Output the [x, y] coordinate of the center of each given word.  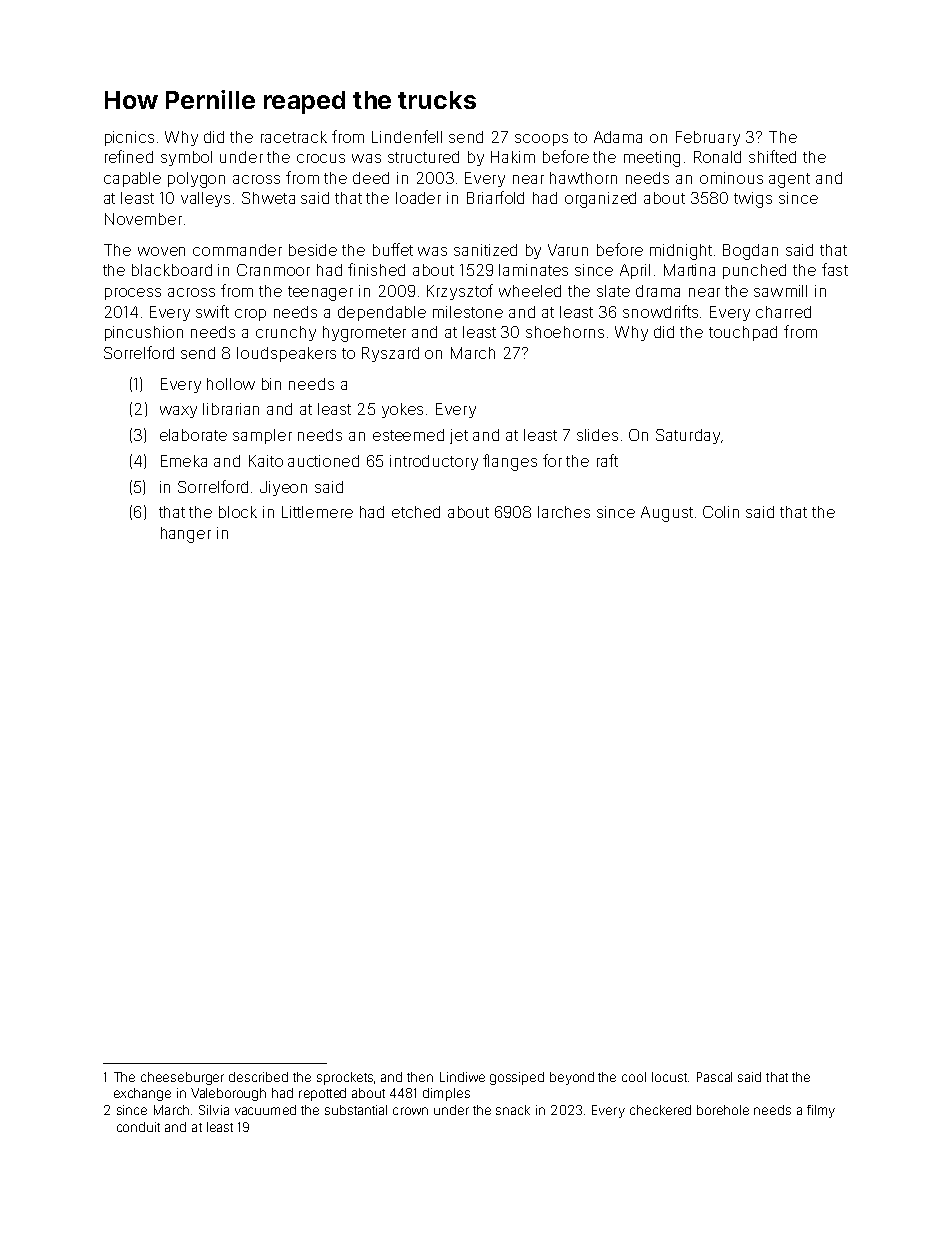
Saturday [688, 436]
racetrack [294, 137]
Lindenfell [407, 136]
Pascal [714, 1077]
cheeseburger [182, 1078]
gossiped [517, 1078]
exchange [142, 1094]
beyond [572, 1078]
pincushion [144, 333]
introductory [434, 462]
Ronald [717, 157]
